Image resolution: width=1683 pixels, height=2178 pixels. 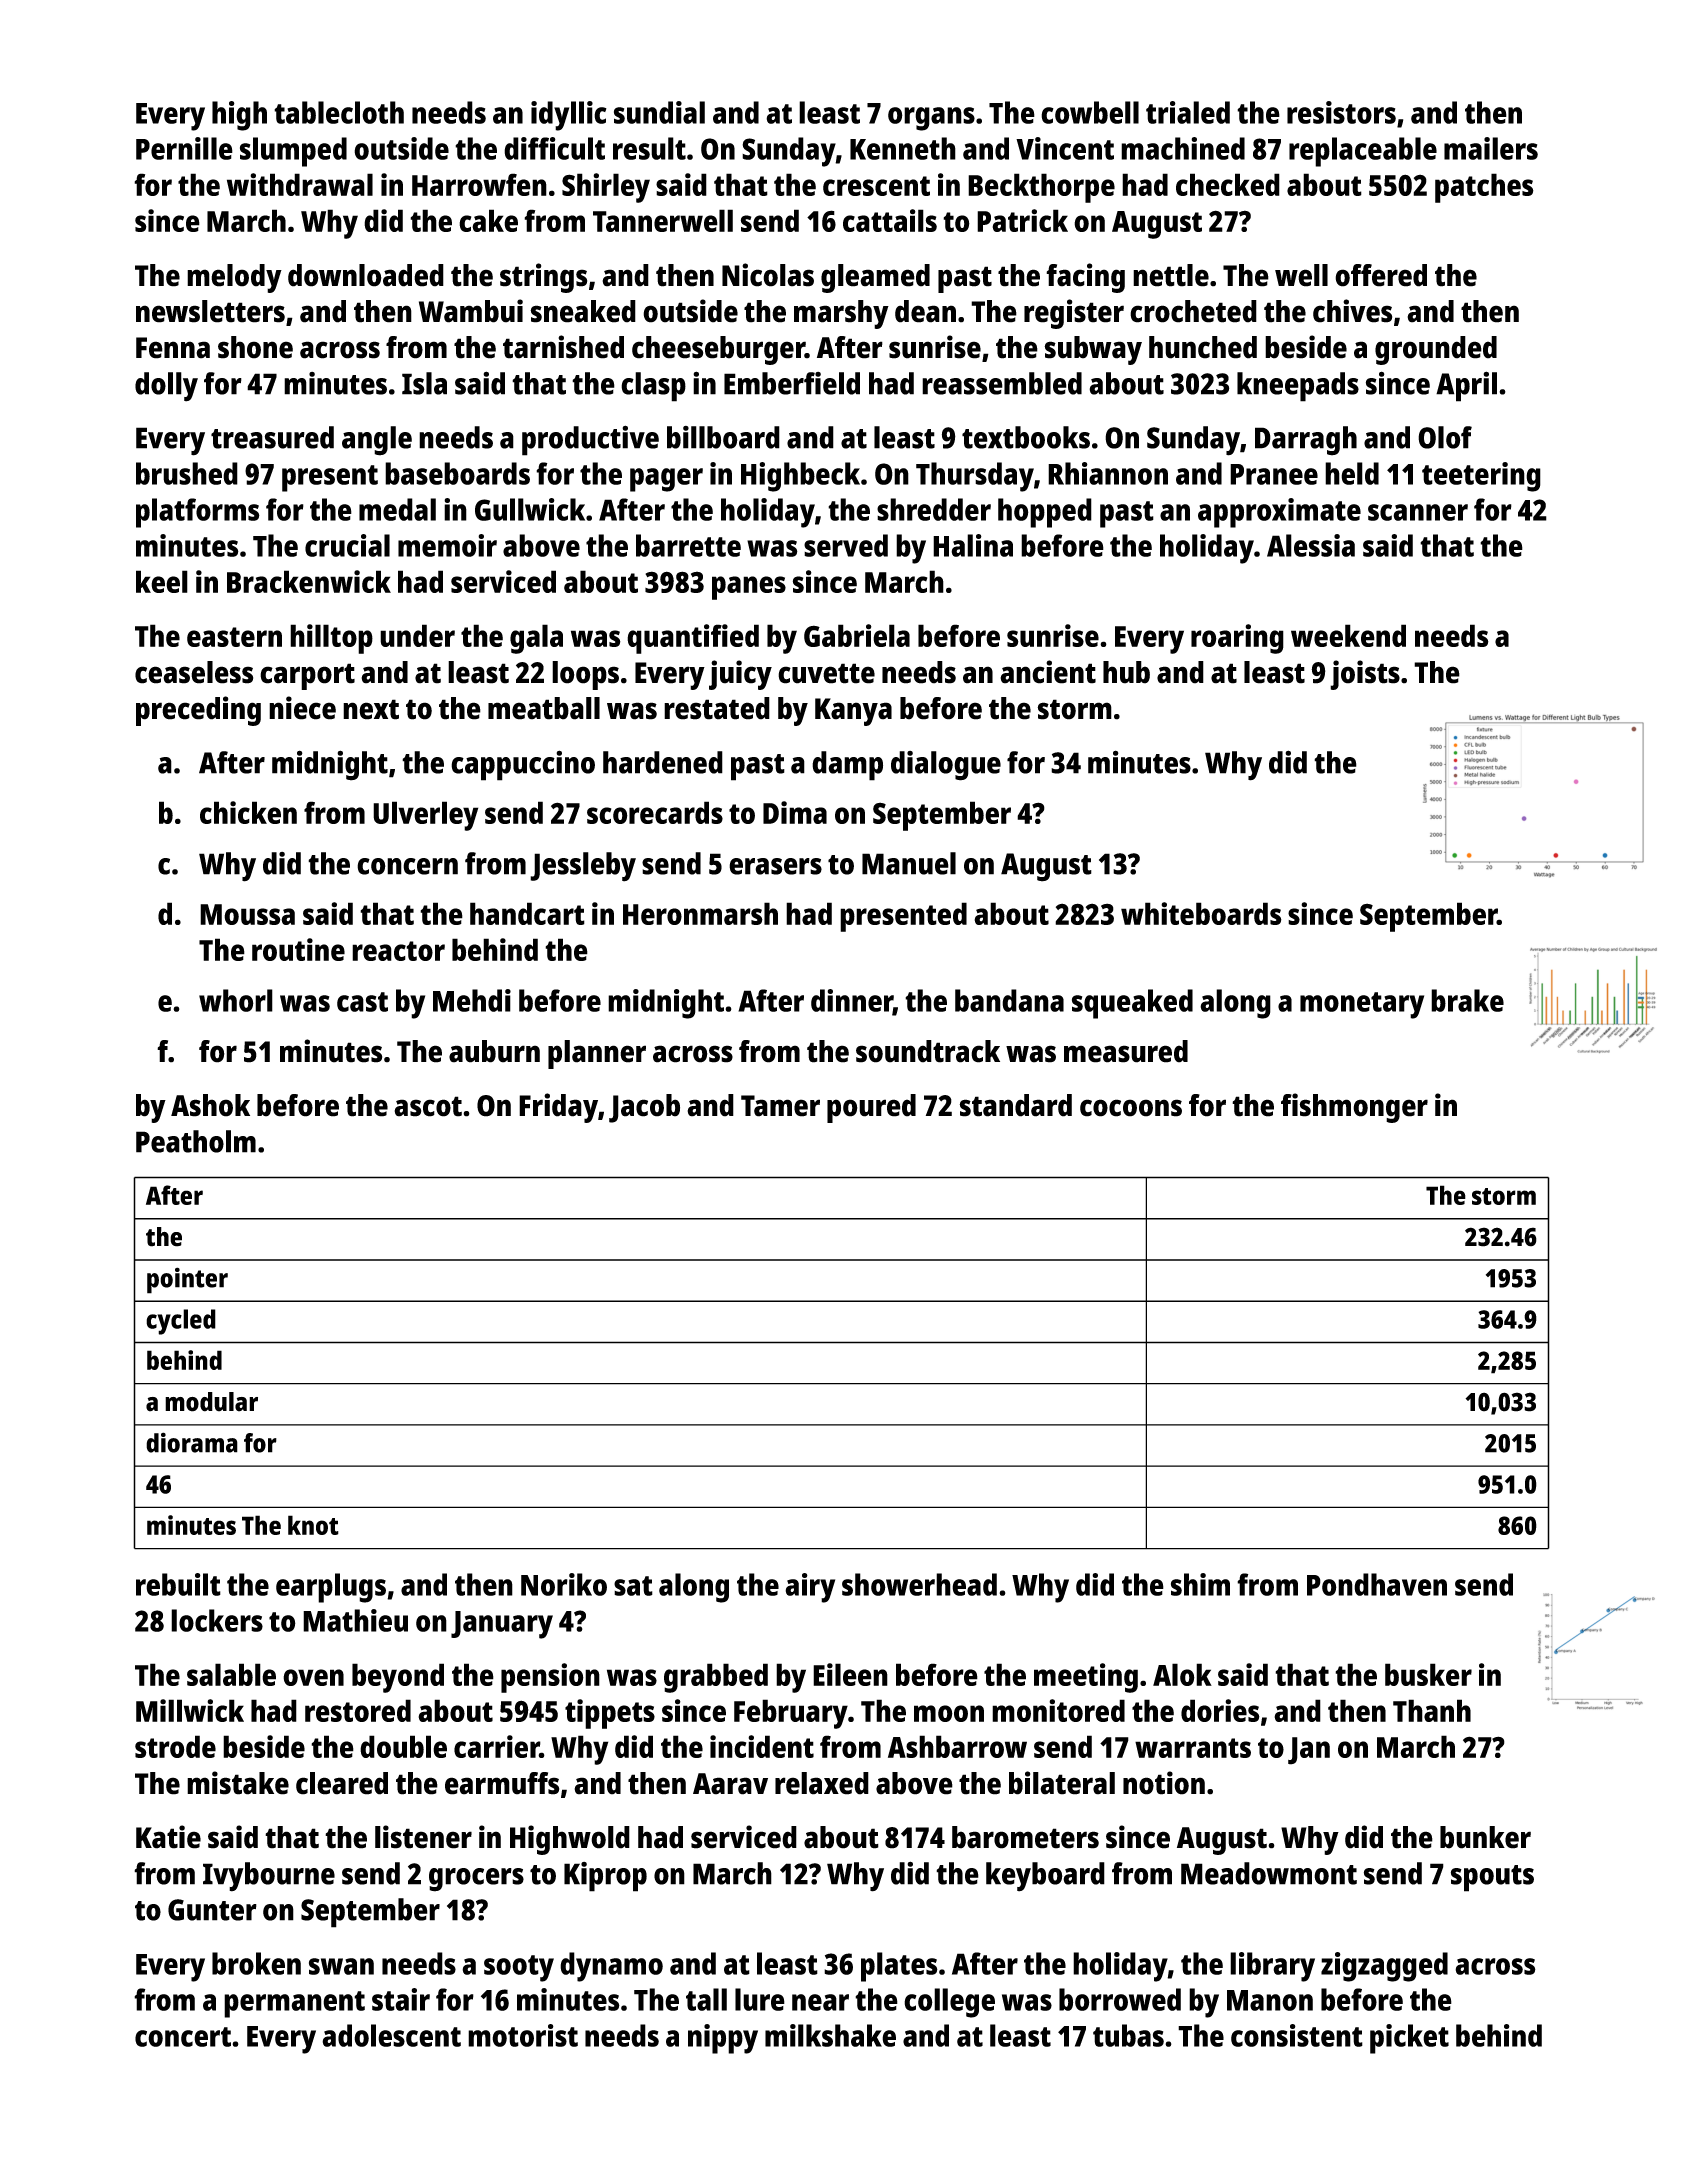 What do you see at coordinates (564, 1584) in the document?
I see `Noriko` at bounding box center [564, 1584].
